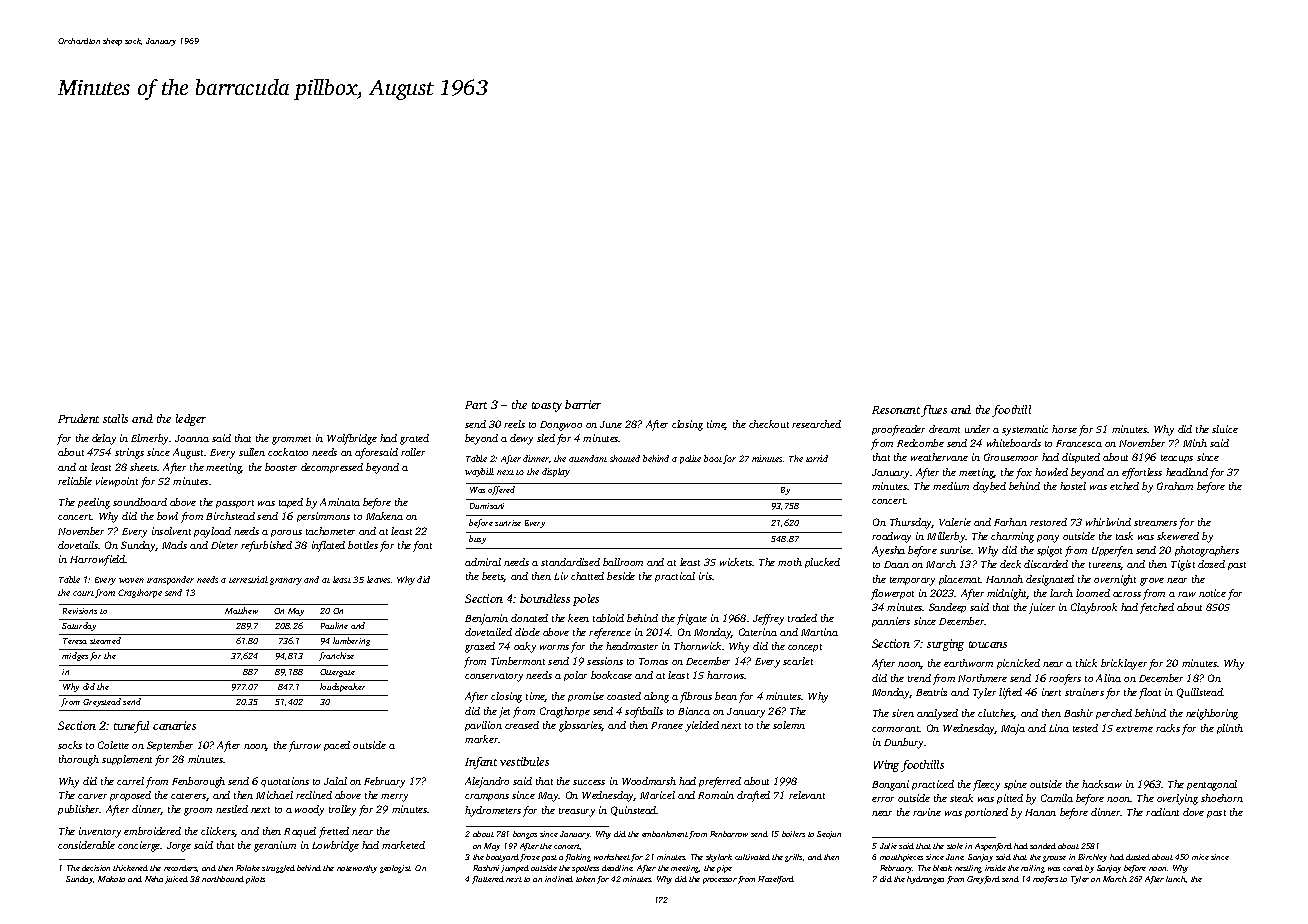  I want to click on boot, so click(713, 458).
